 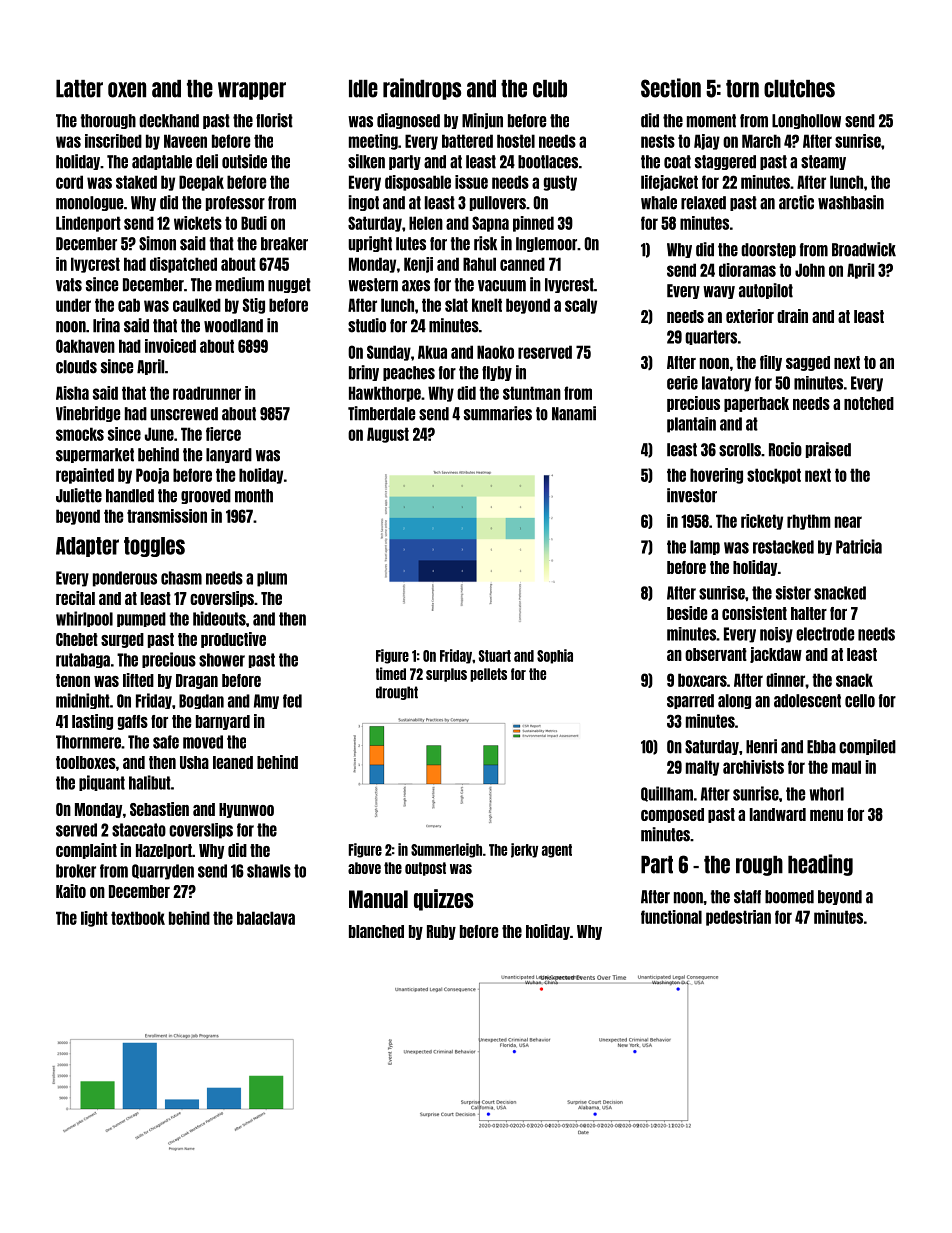 What do you see at coordinates (367, 325) in the screenshot?
I see `studio` at bounding box center [367, 325].
